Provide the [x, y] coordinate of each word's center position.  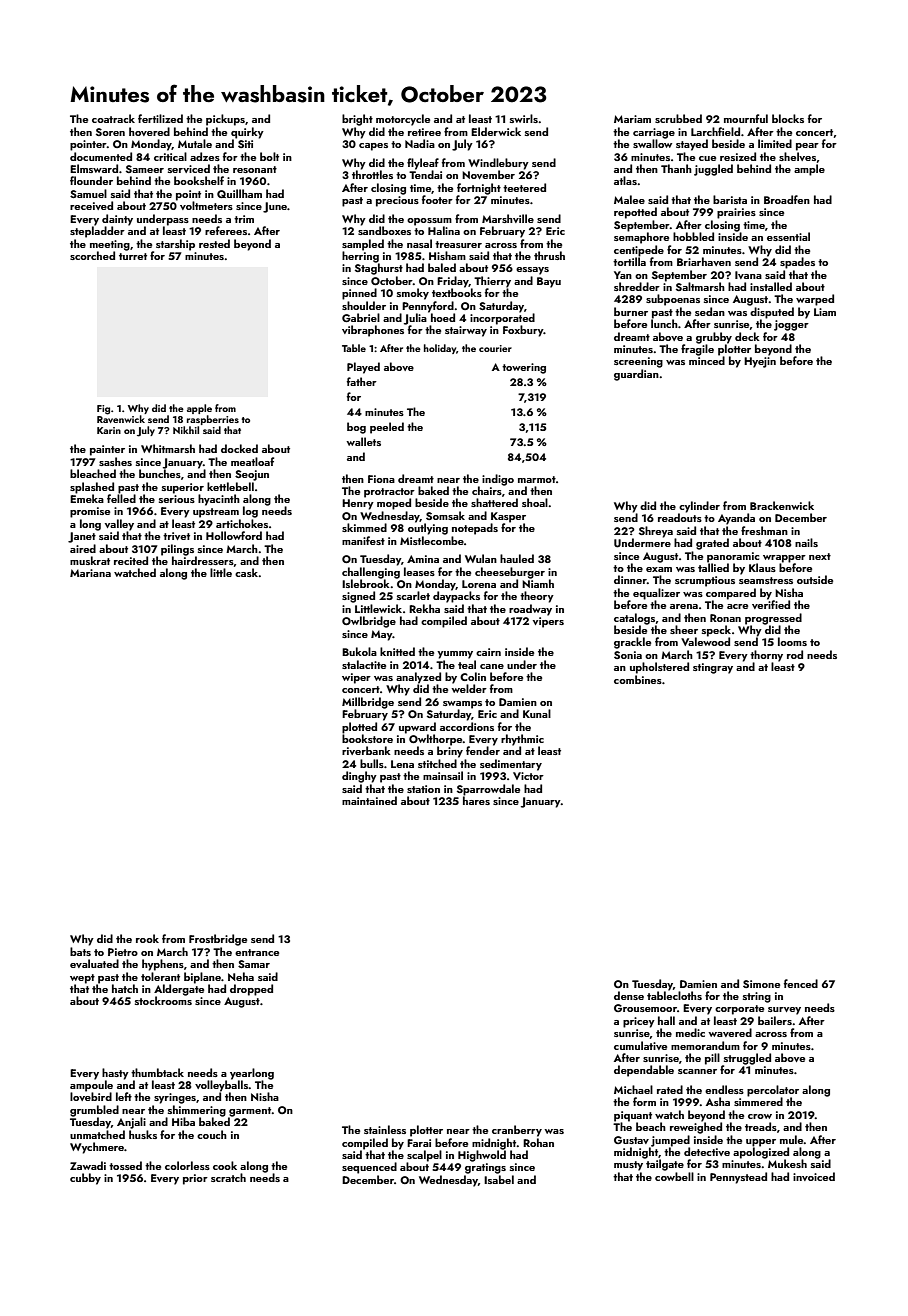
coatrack [113, 118]
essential [788, 236]
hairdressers [203, 560]
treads [761, 1126]
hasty [115, 1074]
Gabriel [361, 317]
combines [638, 679]
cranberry [517, 1131]
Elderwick [496, 131]
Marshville [508, 218]
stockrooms [163, 1000]
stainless [385, 1129]
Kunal [537, 713]
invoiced [814, 1176]
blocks [788, 118]
